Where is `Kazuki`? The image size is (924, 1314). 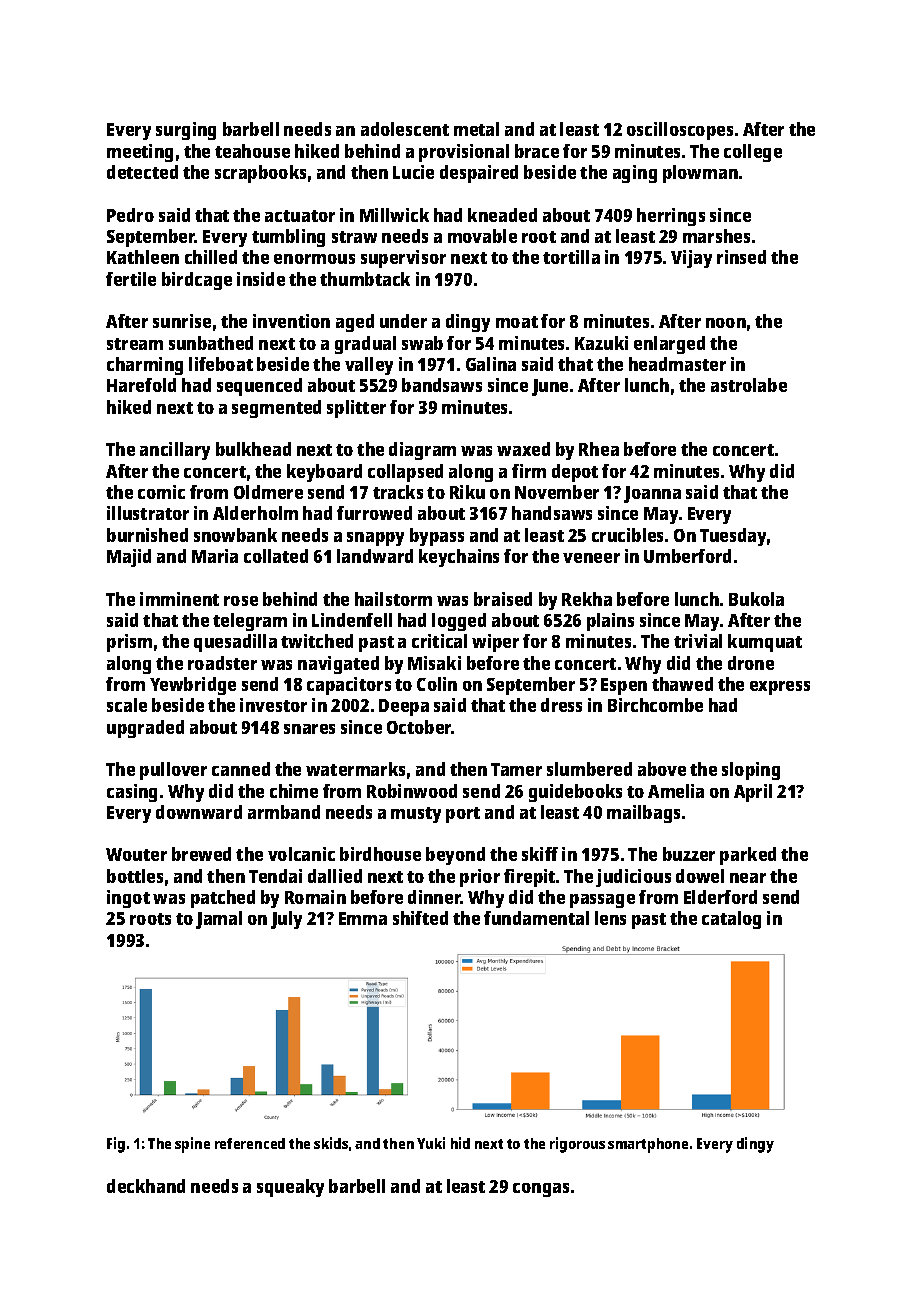
Kazuki is located at coordinates (601, 343).
